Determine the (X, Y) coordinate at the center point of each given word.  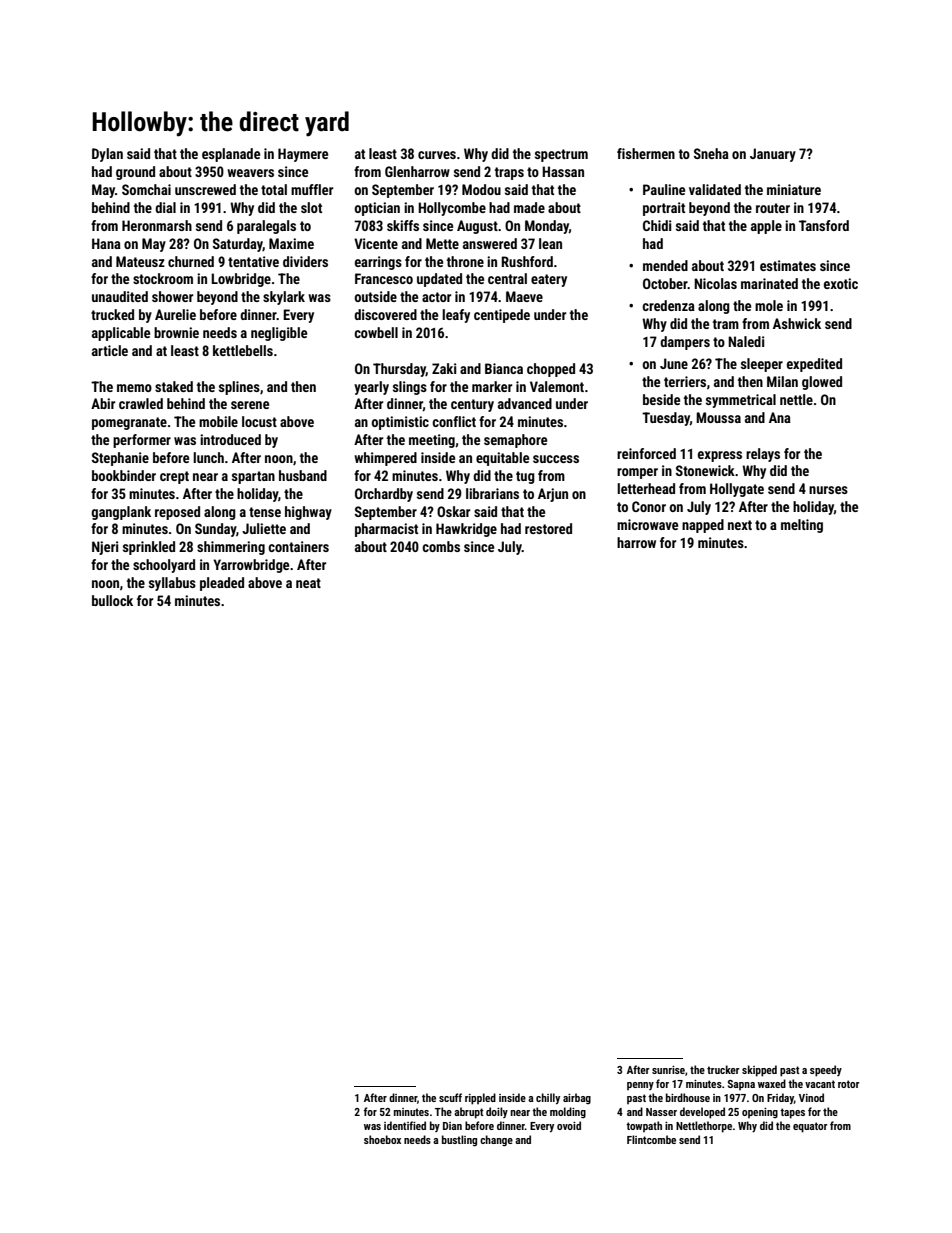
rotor (849, 1084)
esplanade (231, 155)
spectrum (561, 155)
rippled (480, 1099)
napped (703, 526)
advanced (525, 403)
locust (259, 421)
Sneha (711, 153)
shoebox (382, 1139)
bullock (112, 600)
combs (441, 546)
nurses (828, 490)
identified (405, 1125)
